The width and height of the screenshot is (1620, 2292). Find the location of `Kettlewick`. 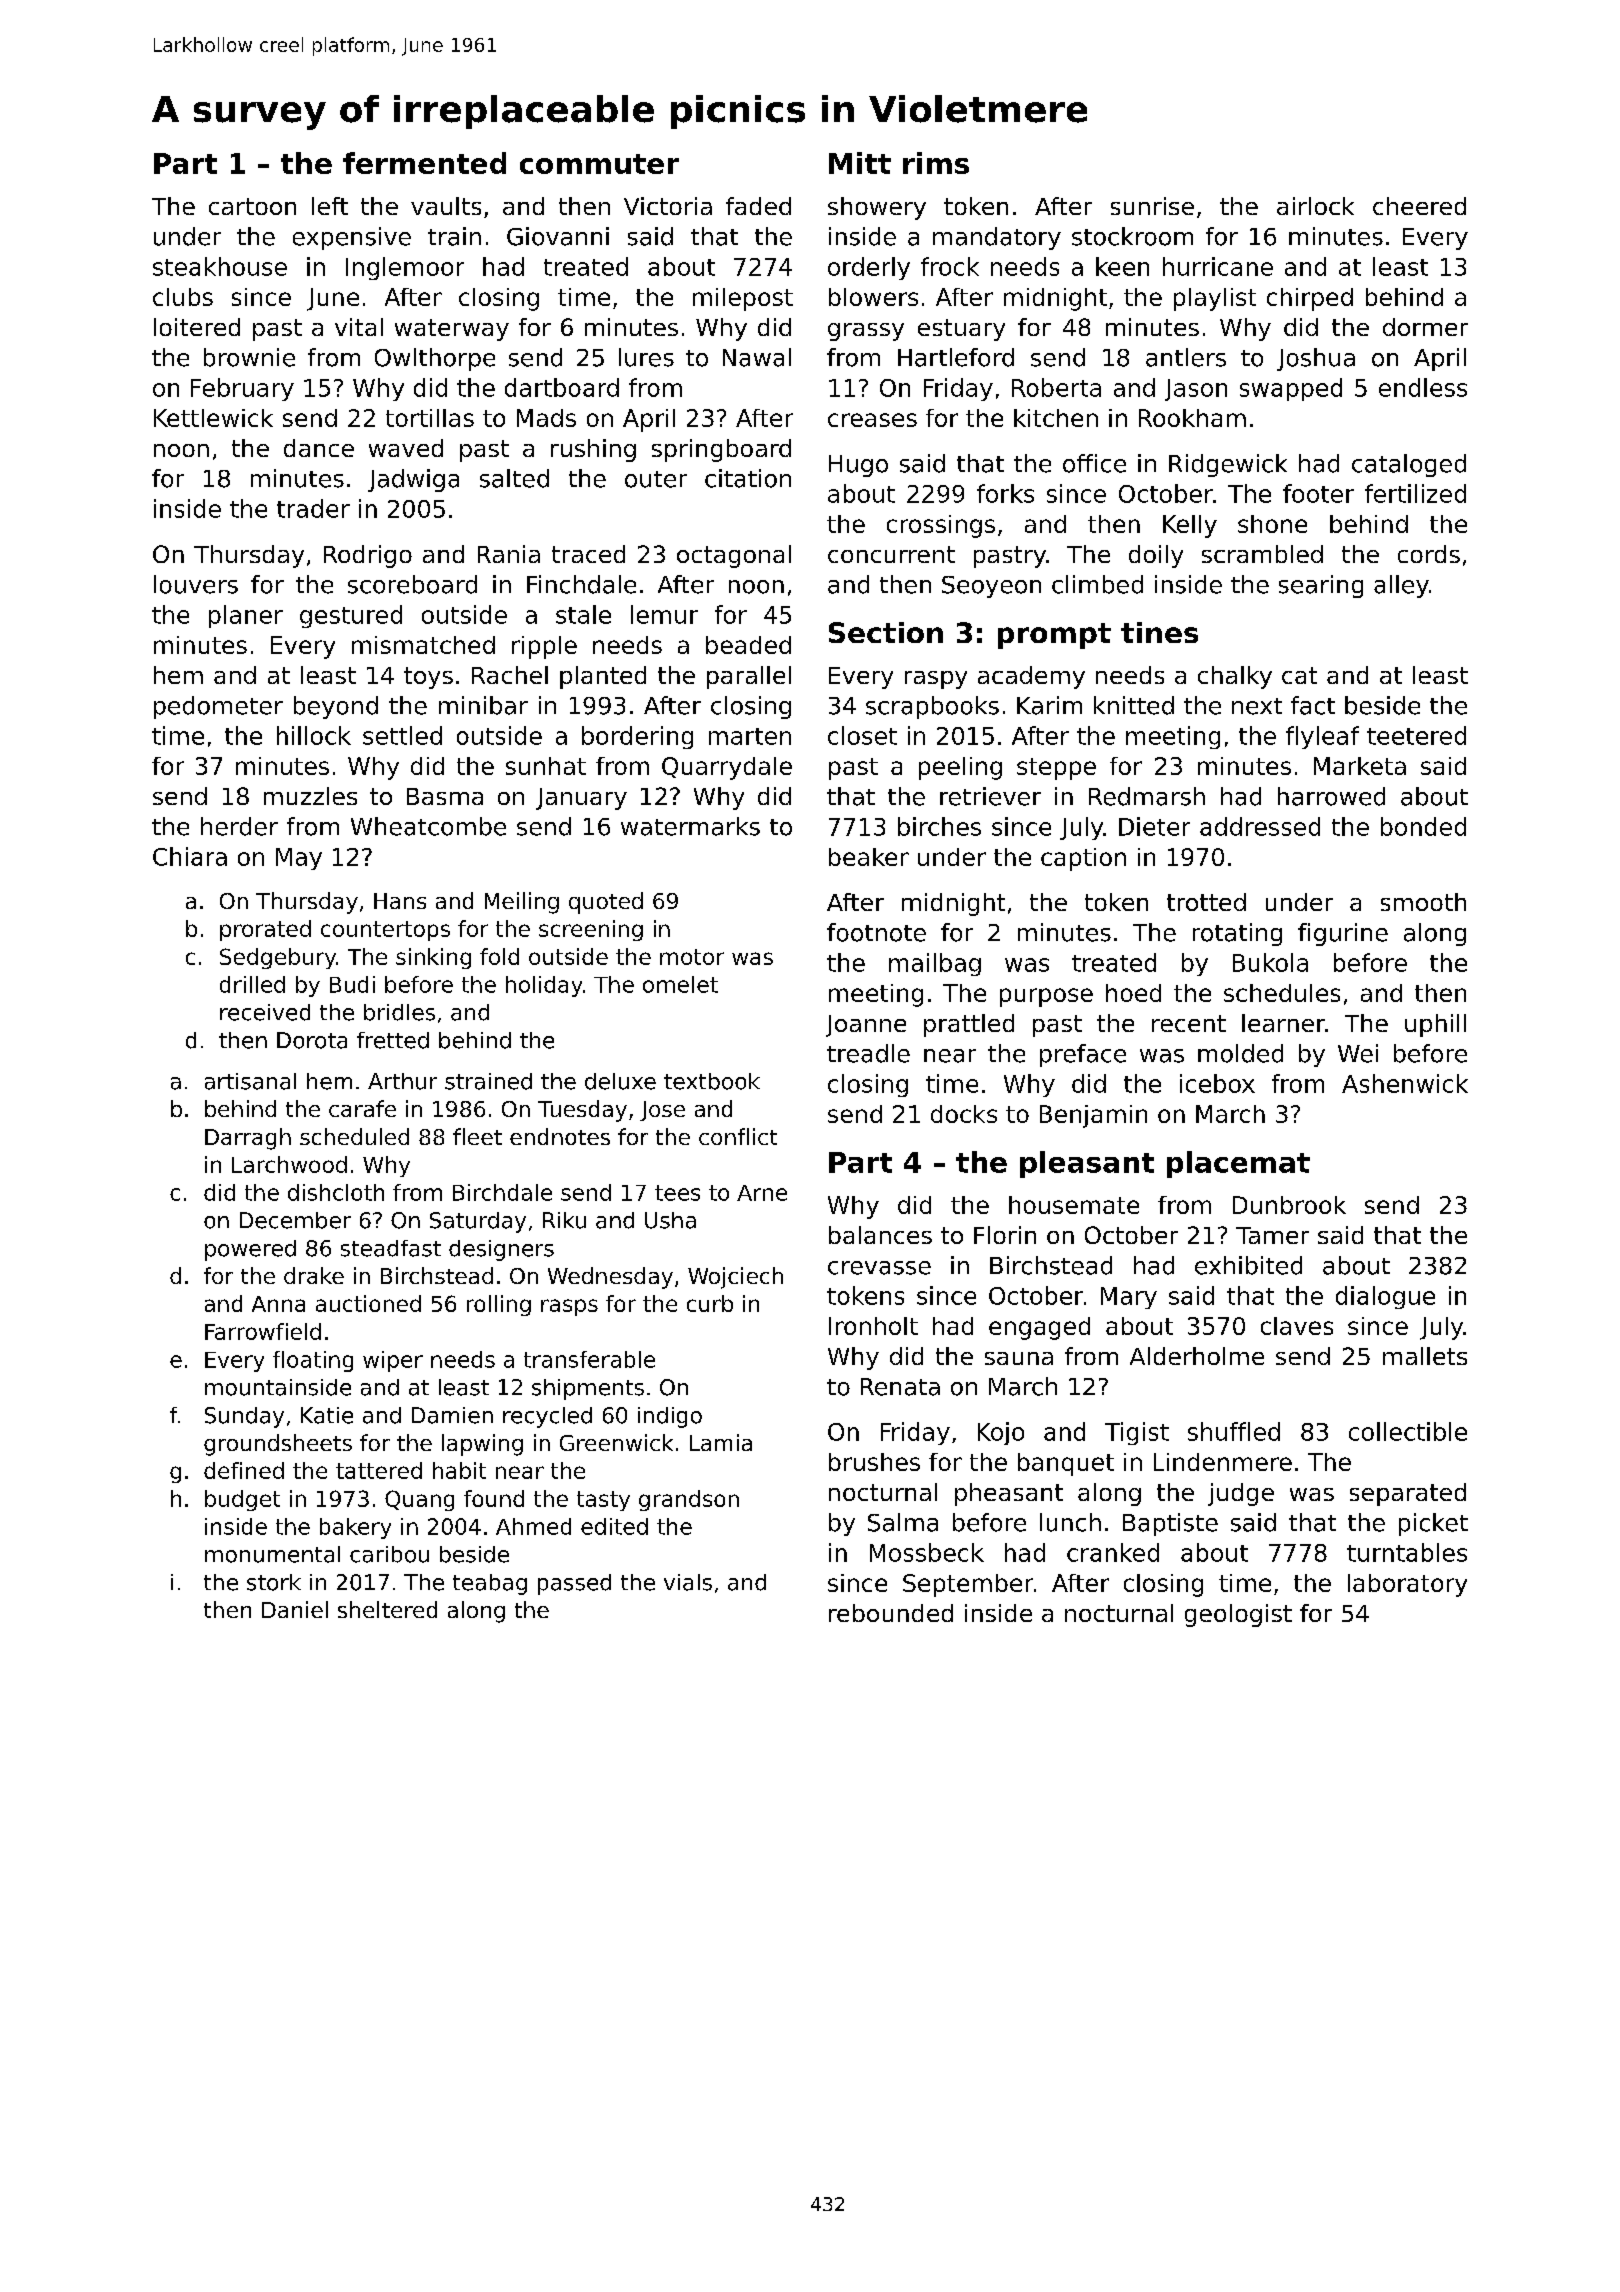

Kettlewick is located at coordinates (213, 418).
